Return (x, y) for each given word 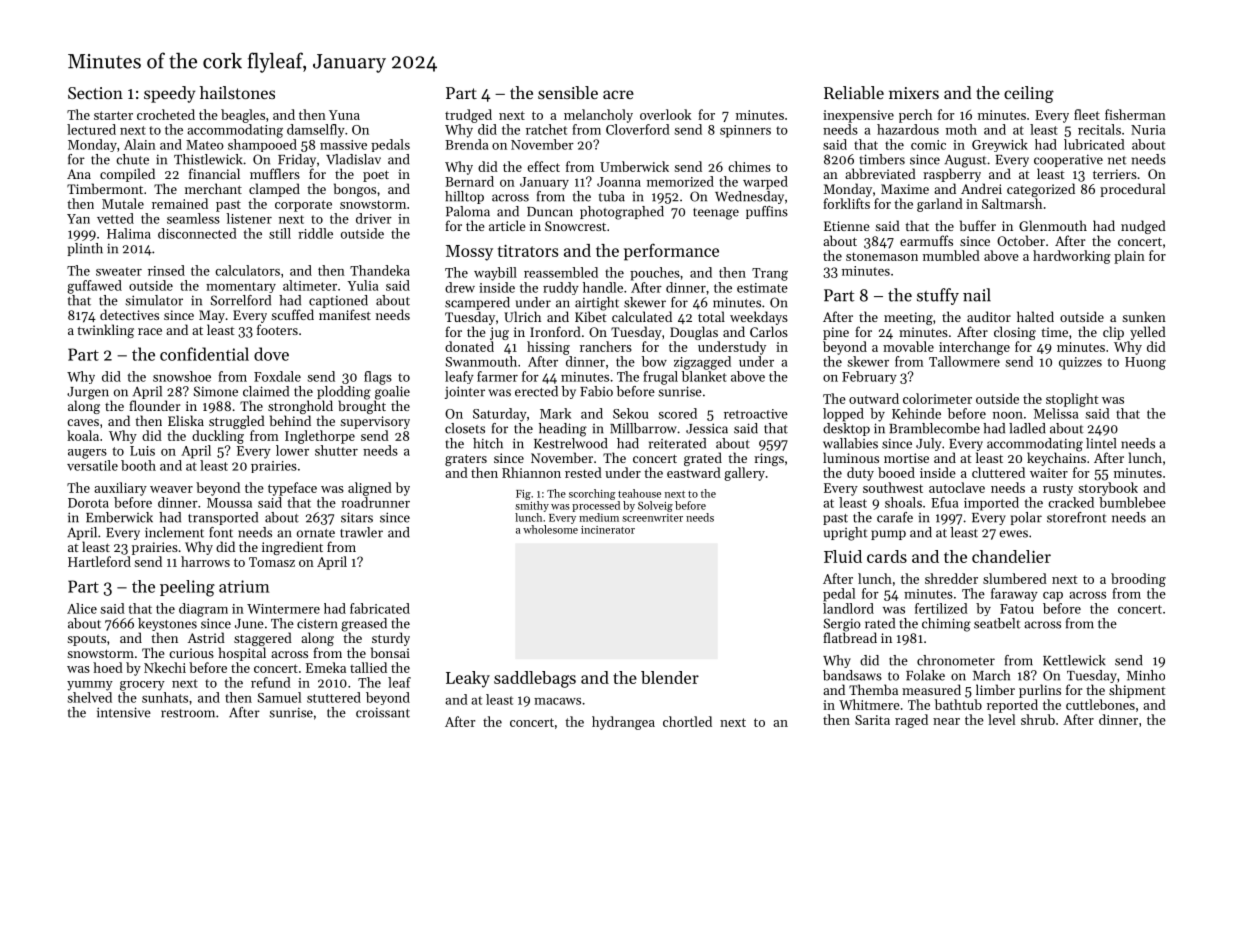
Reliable (854, 92)
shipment (1137, 691)
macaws (557, 701)
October (1021, 240)
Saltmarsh (1012, 203)
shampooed (262, 145)
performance (671, 252)
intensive (124, 712)
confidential (204, 354)
